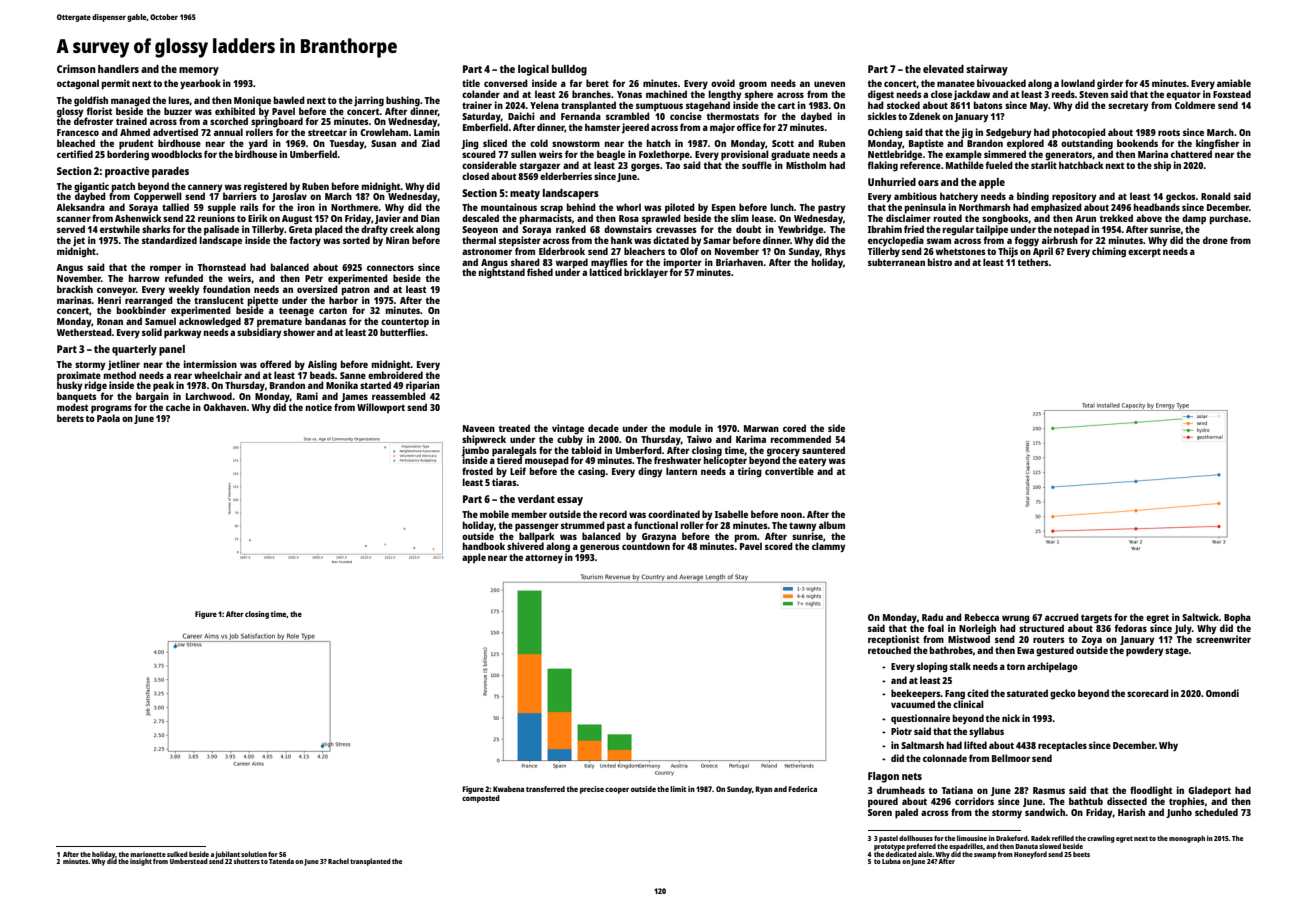 This image has height=924, width=1308. What do you see at coordinates (108, 418) in the image?
I see `Paola` at bounding box center [108, 418].
